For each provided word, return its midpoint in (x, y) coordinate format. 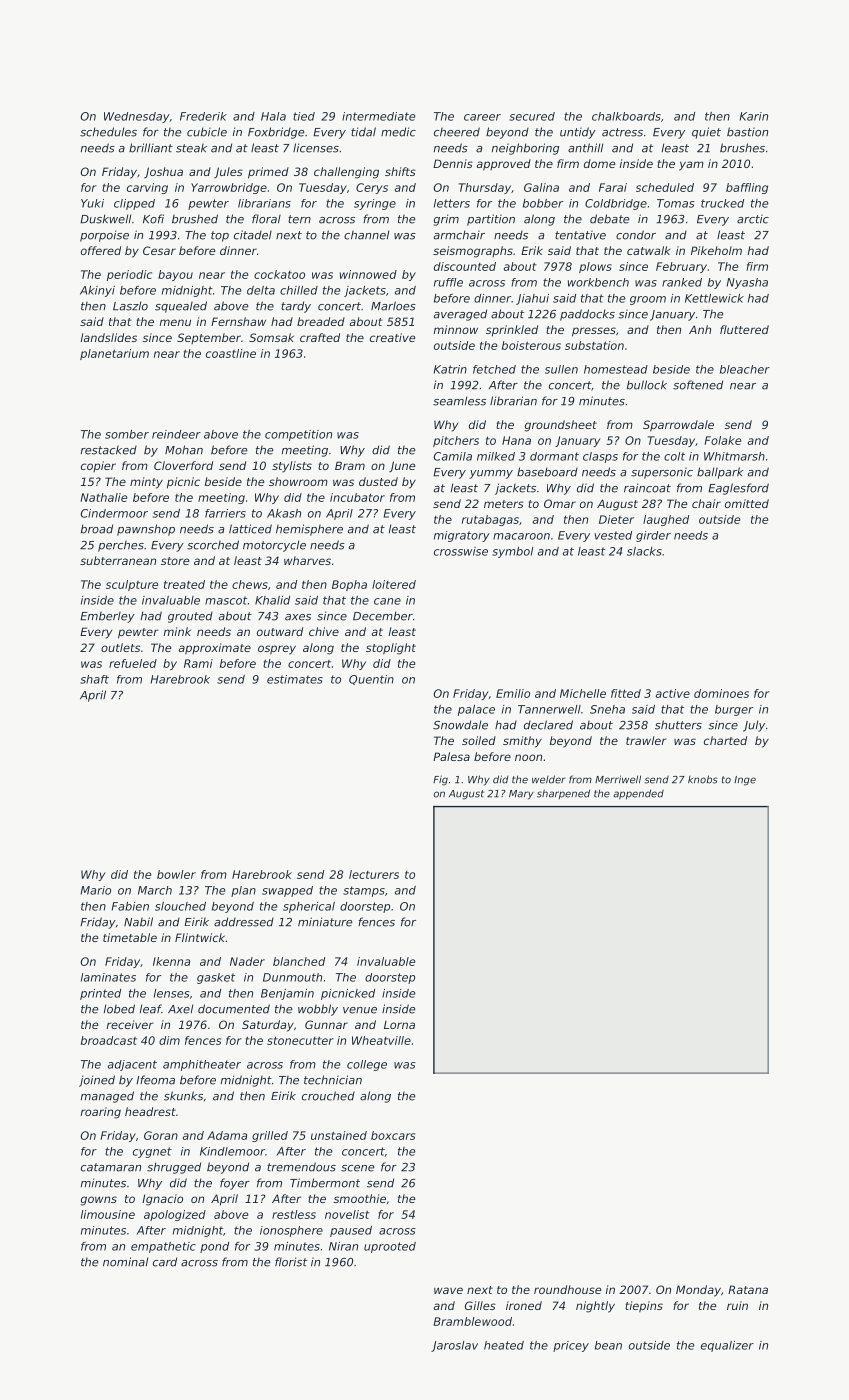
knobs (703, 779)
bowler (176, 874)
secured (532, 116)
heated (504, 1345)
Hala (273, 116)
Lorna (399, 1025)
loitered (394, 584)
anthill (585, 148)
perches (121, 546)
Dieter (616, 519)
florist (291, 1262)
